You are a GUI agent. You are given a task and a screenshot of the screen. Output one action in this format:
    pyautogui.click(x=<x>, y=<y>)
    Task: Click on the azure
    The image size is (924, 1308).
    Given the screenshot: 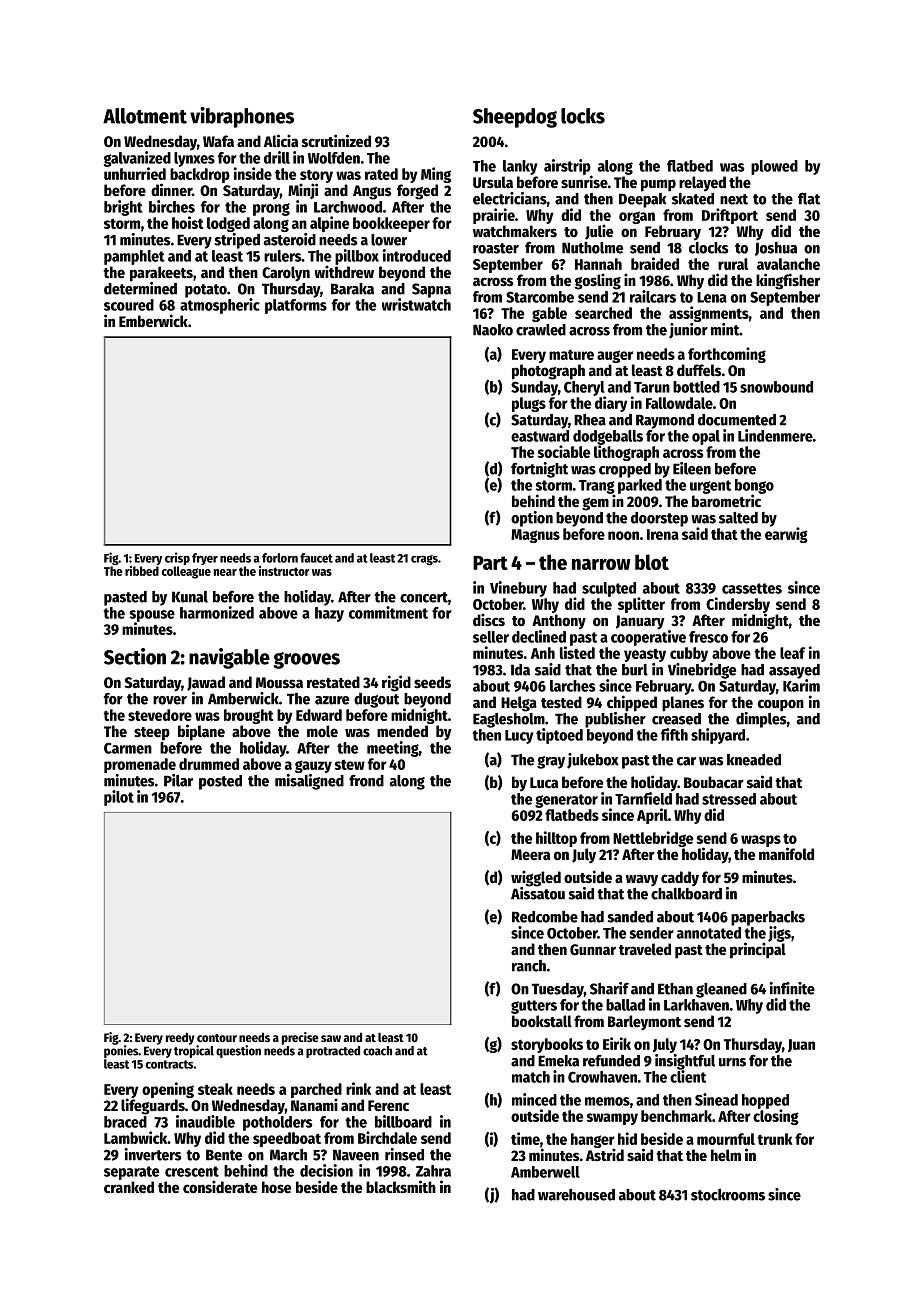 What is the action you would take?
    pyautogui.click(x=332, y=700)
